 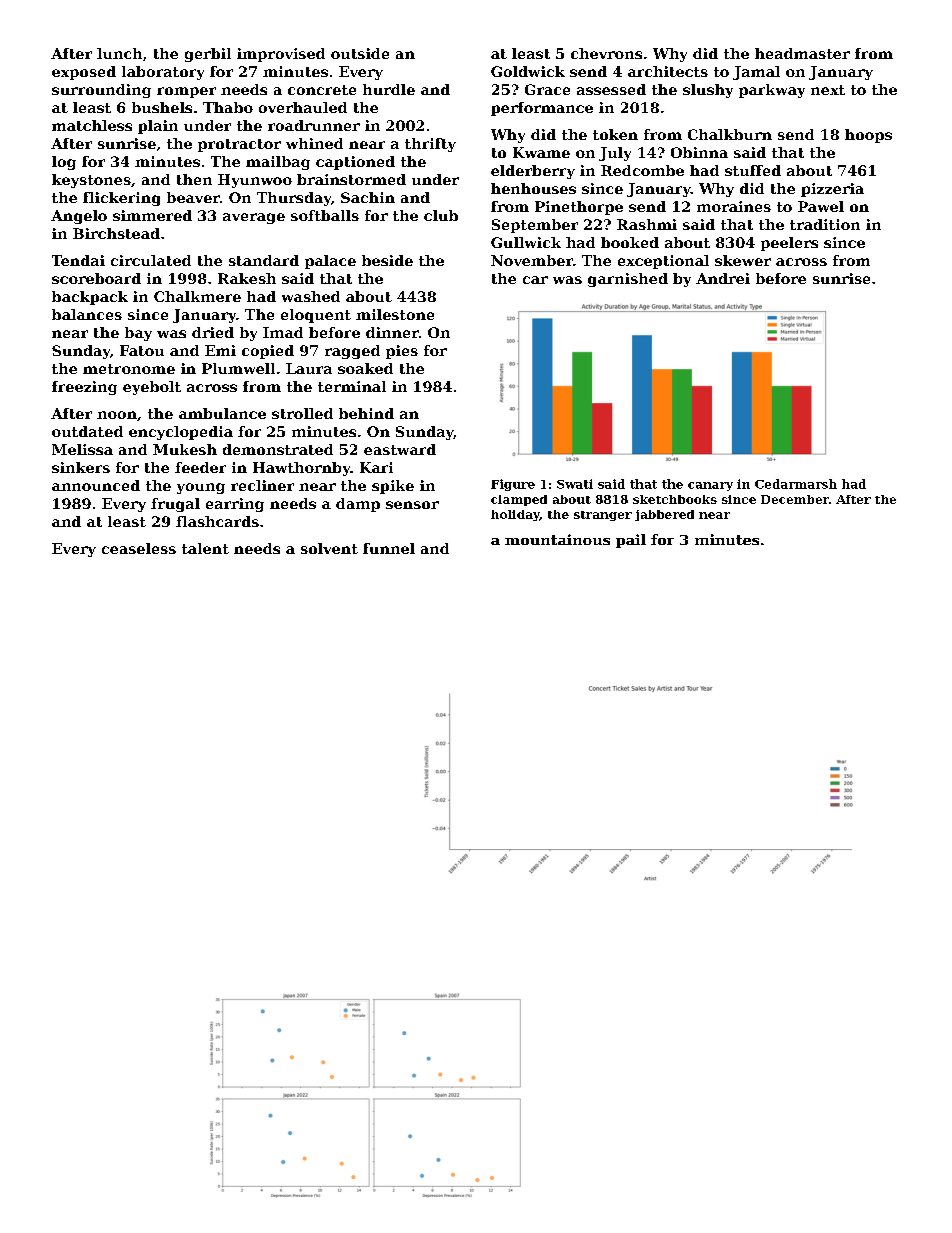 I want to click on metronome, so click(x=129, y=369).
